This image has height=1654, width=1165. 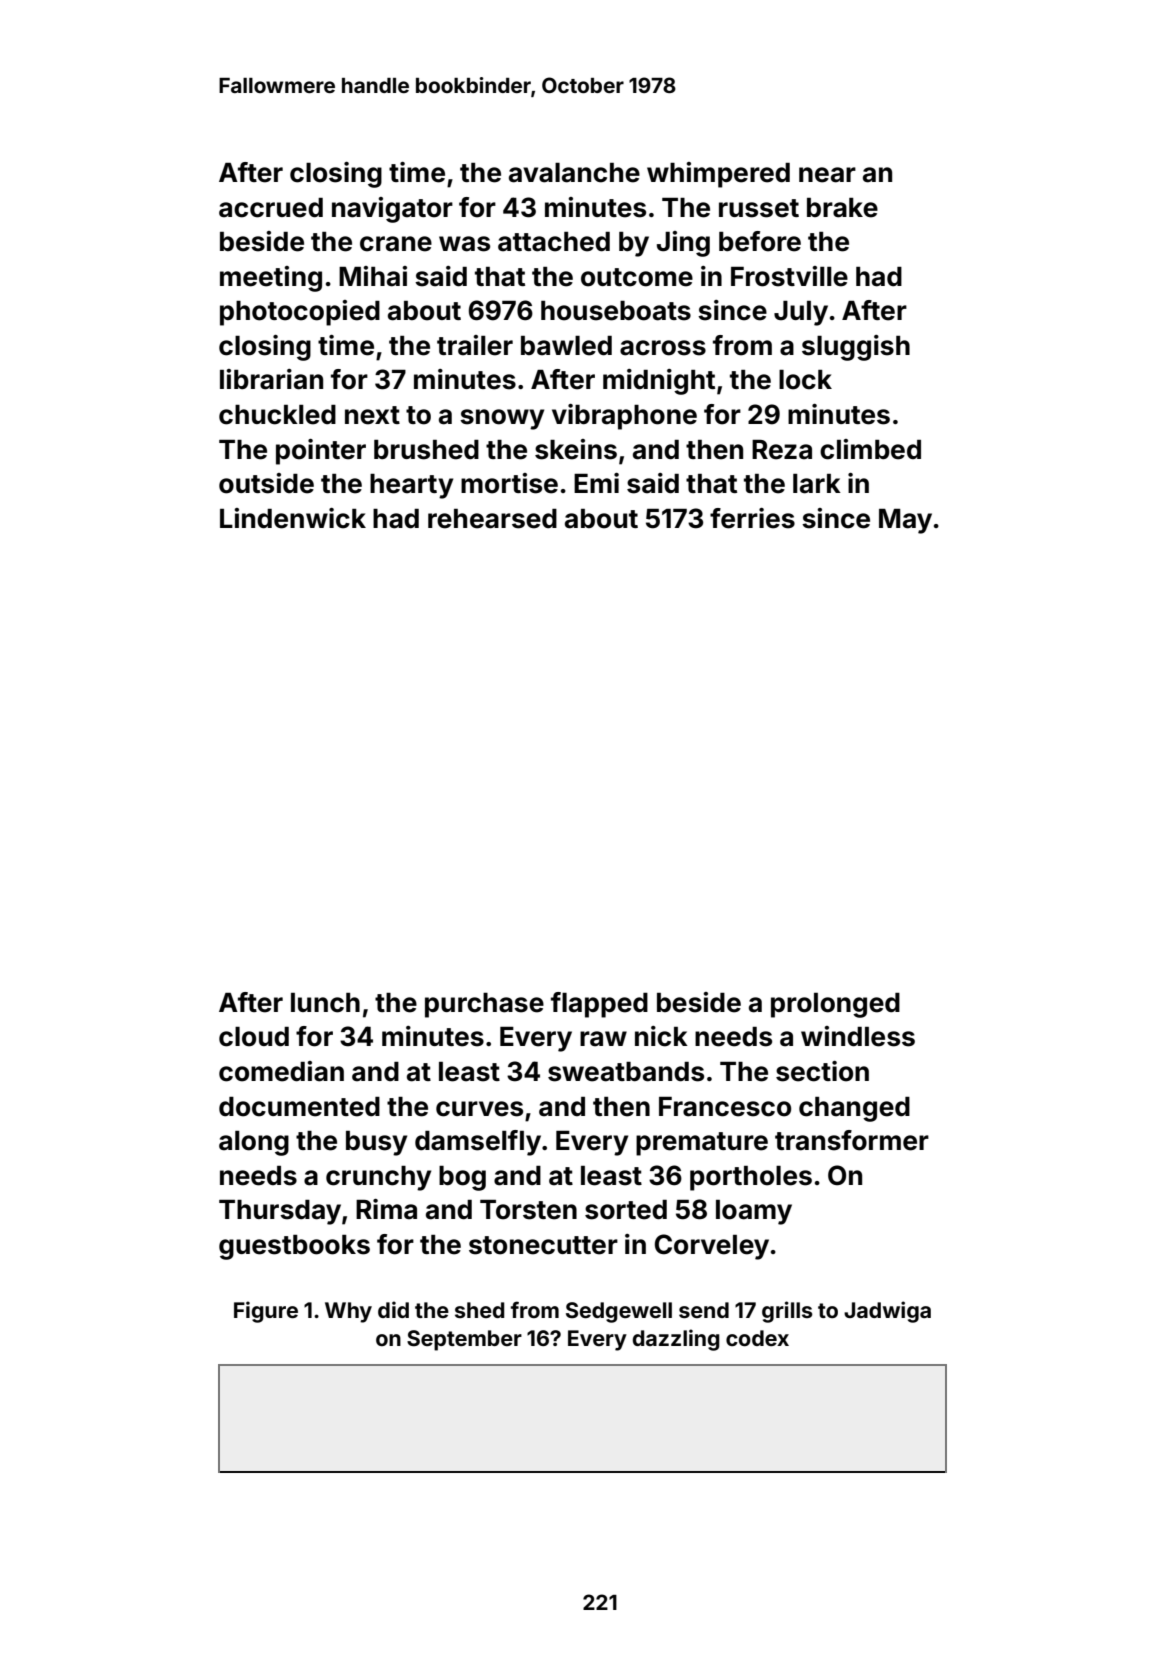 I want to click on outside, so click(x=266, y=483).
